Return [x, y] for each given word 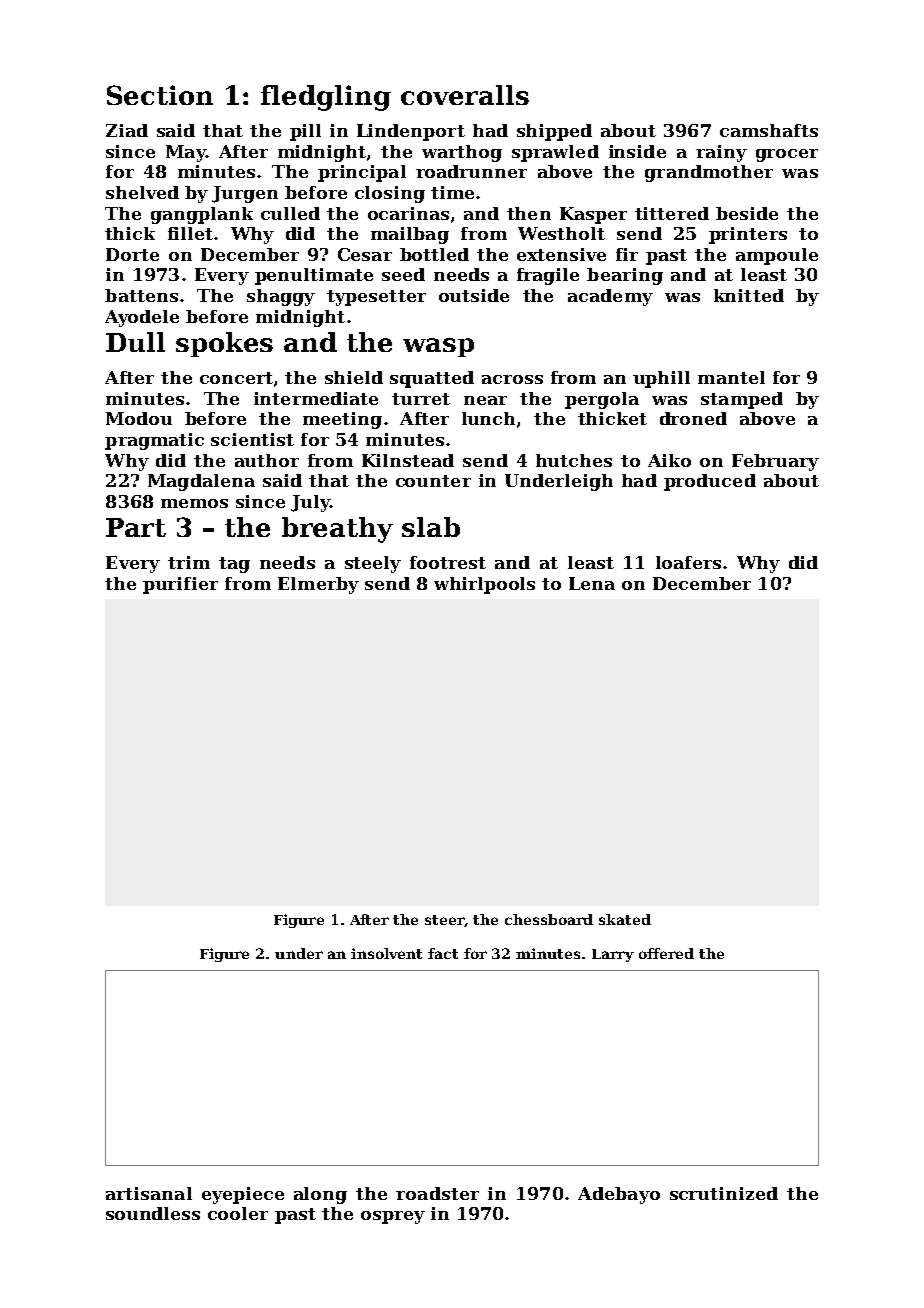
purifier [180, 585]
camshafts [769, 130]
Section [160, 95]
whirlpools [484, 585]
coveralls [465, 95]
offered [666, 953]
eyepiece [243, 1195]
